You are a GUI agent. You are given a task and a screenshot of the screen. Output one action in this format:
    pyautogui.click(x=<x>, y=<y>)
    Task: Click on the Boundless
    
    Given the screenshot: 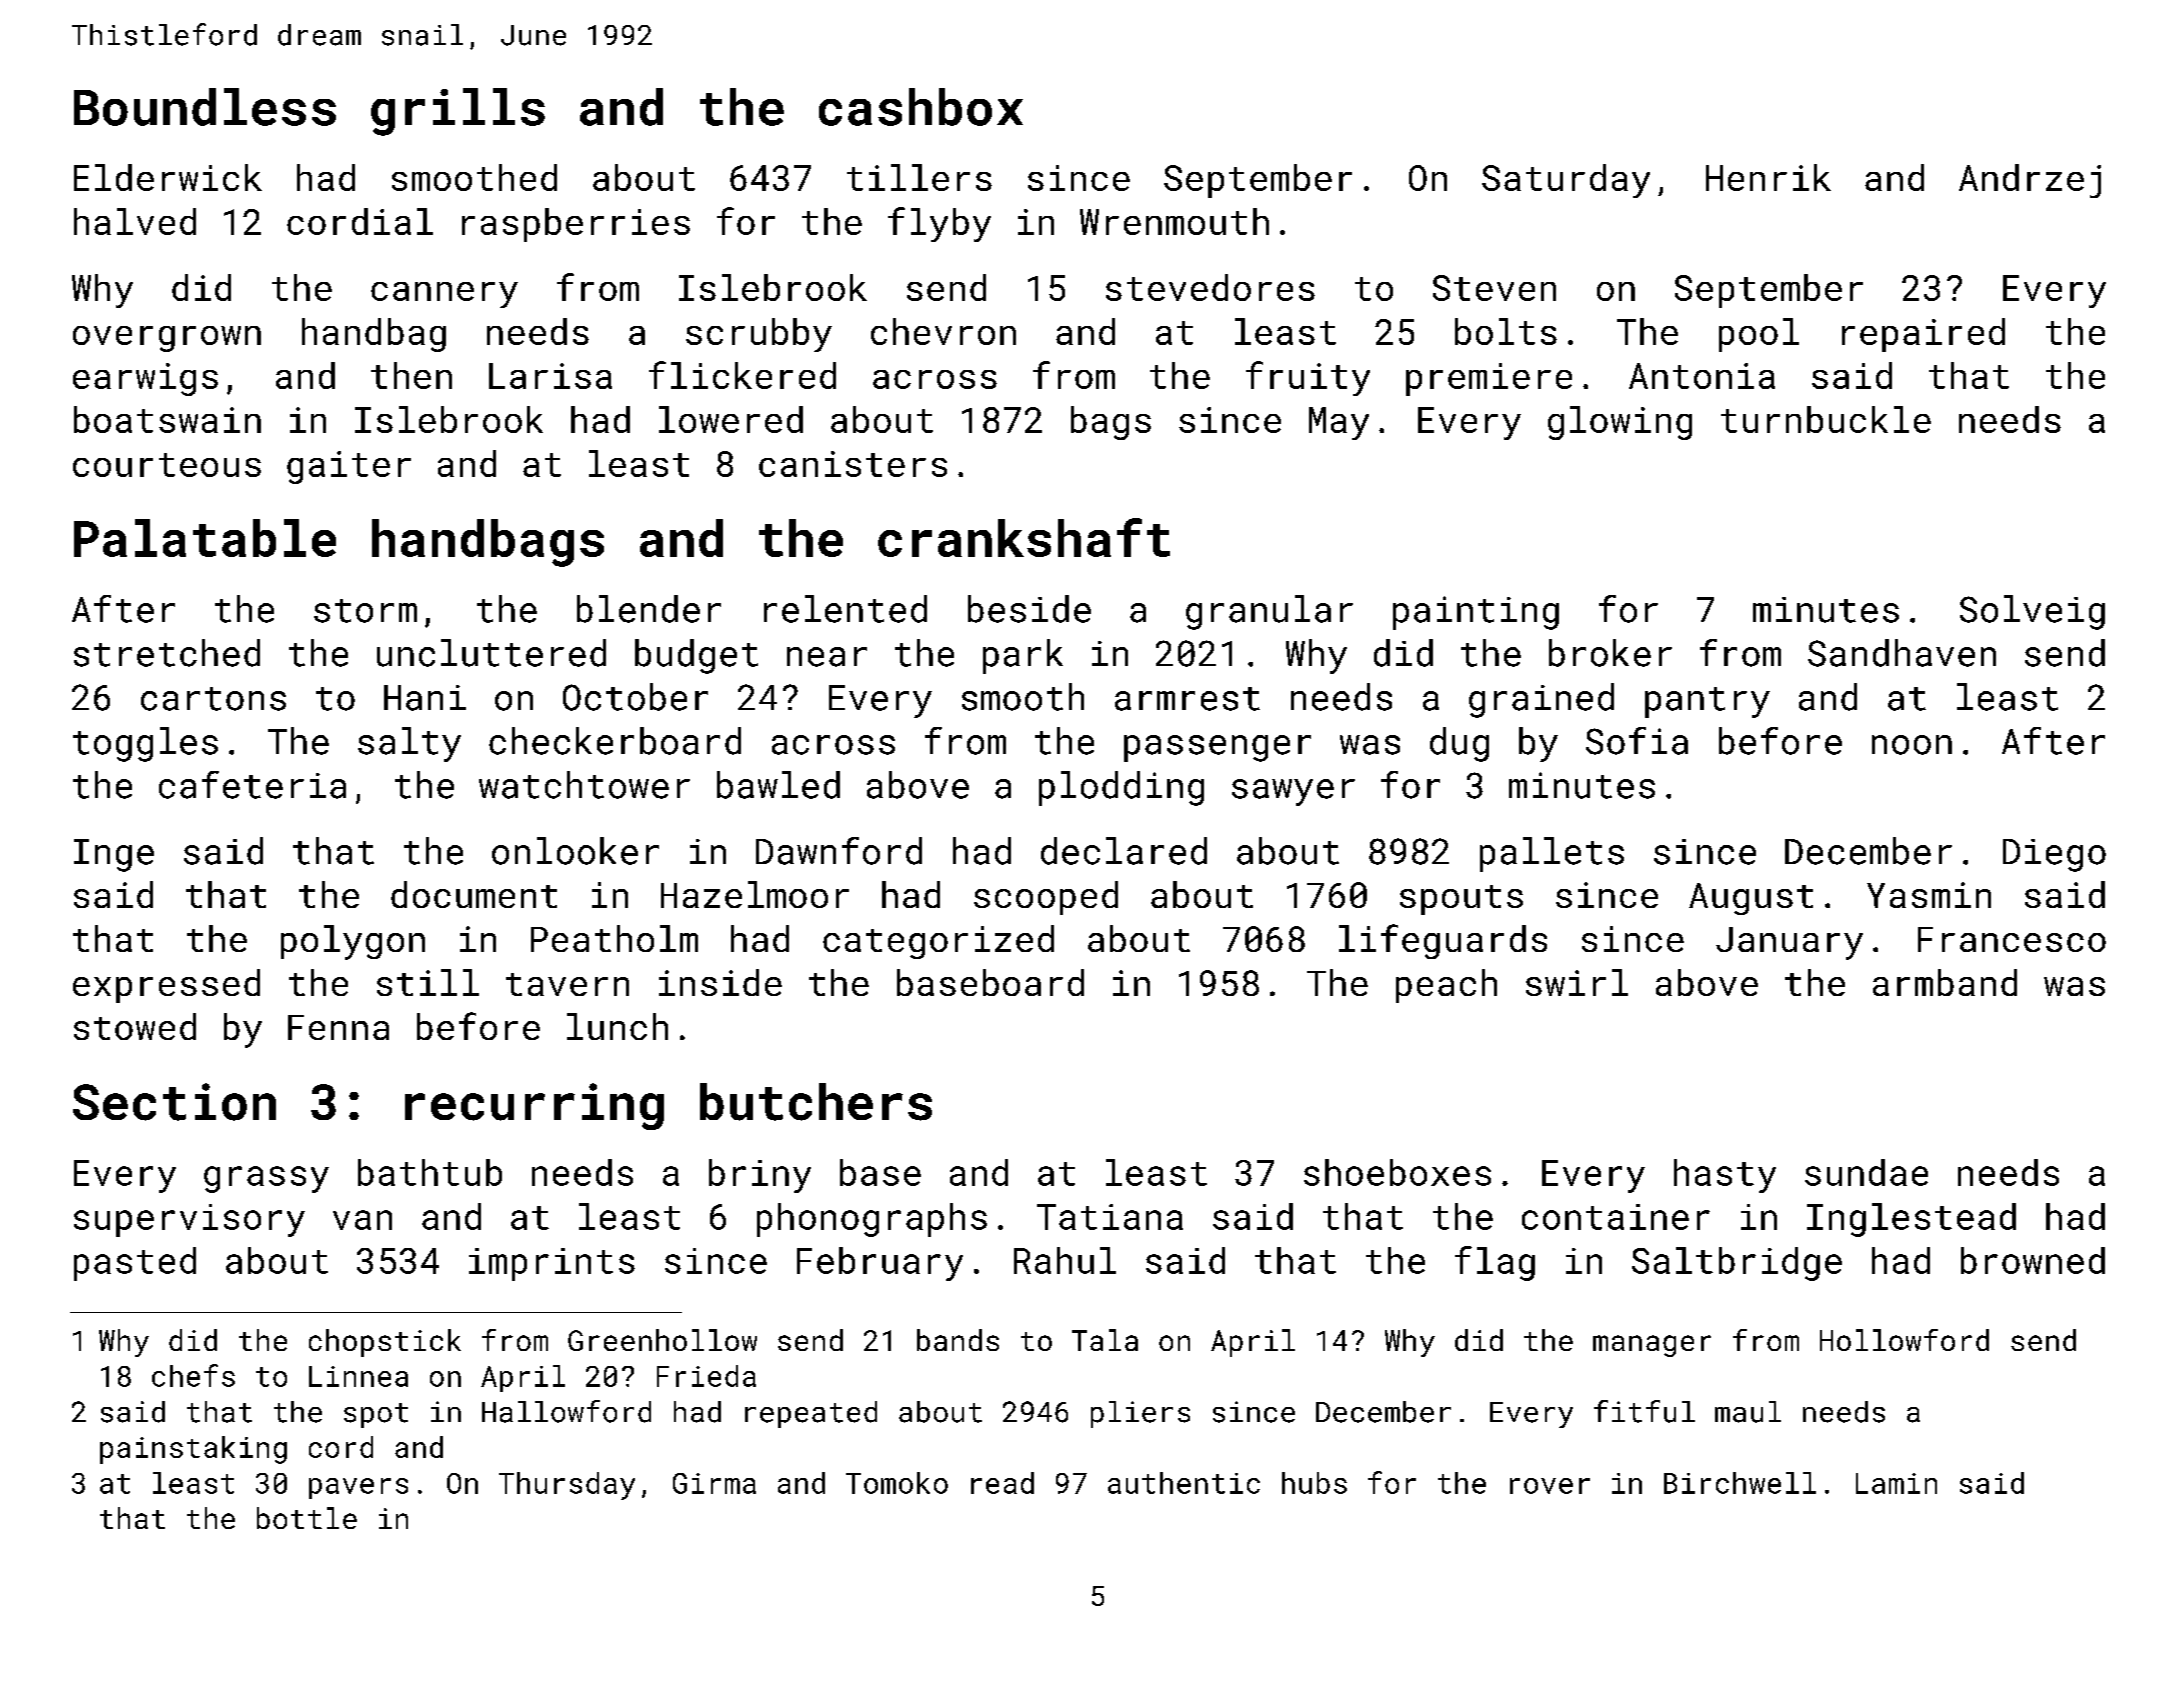 What is the action you would take?
    pyautogui.click(x=205, y=107)
